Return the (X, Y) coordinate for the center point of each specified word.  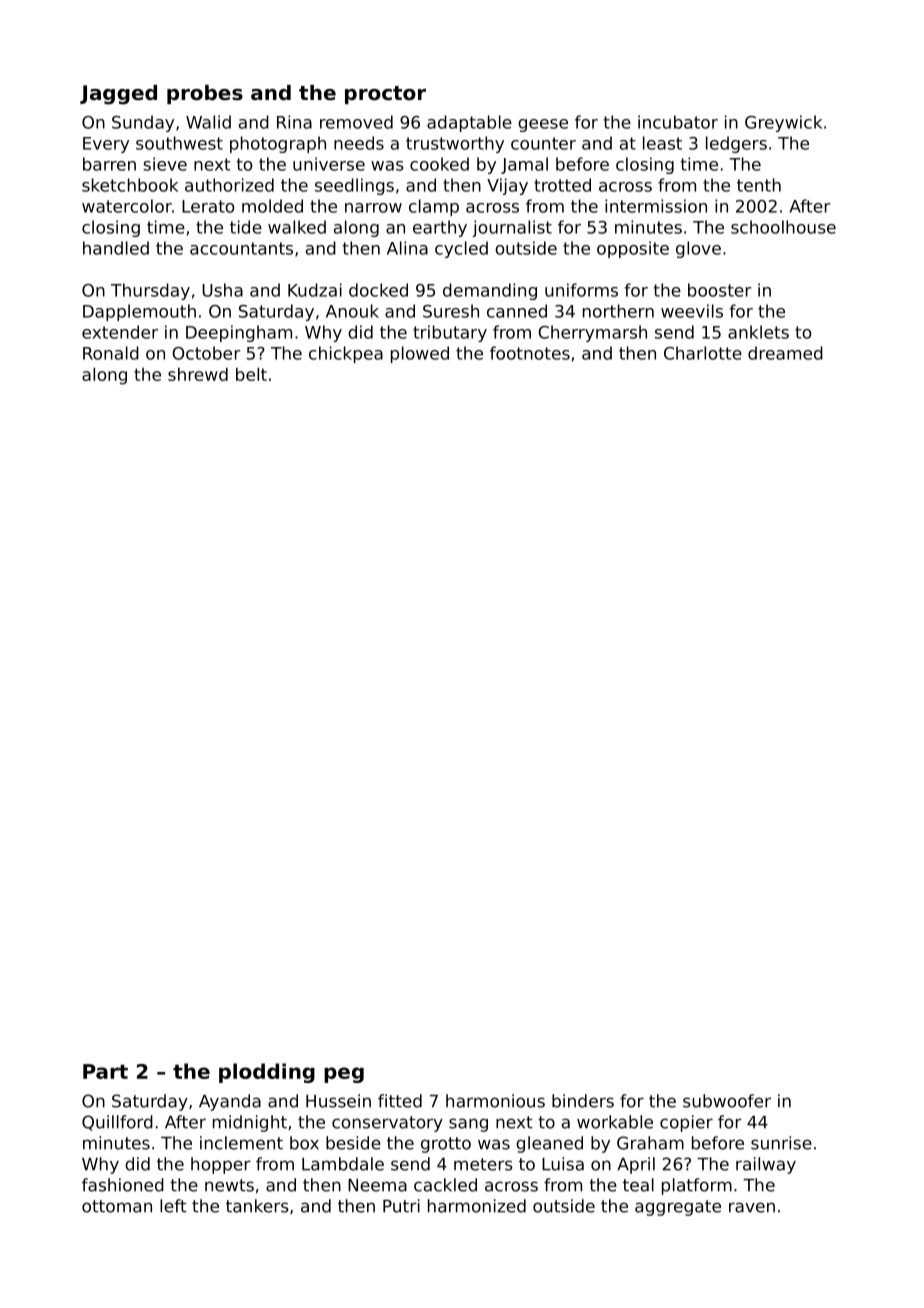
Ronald (111, 353)
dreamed (785, 353)
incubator (678, 122)
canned (517, 311)
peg (344, 1075)
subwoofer (727, 1101)
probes (205, 94)
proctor (385, 95)
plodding (267, 1073)
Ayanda (230, 1102)
